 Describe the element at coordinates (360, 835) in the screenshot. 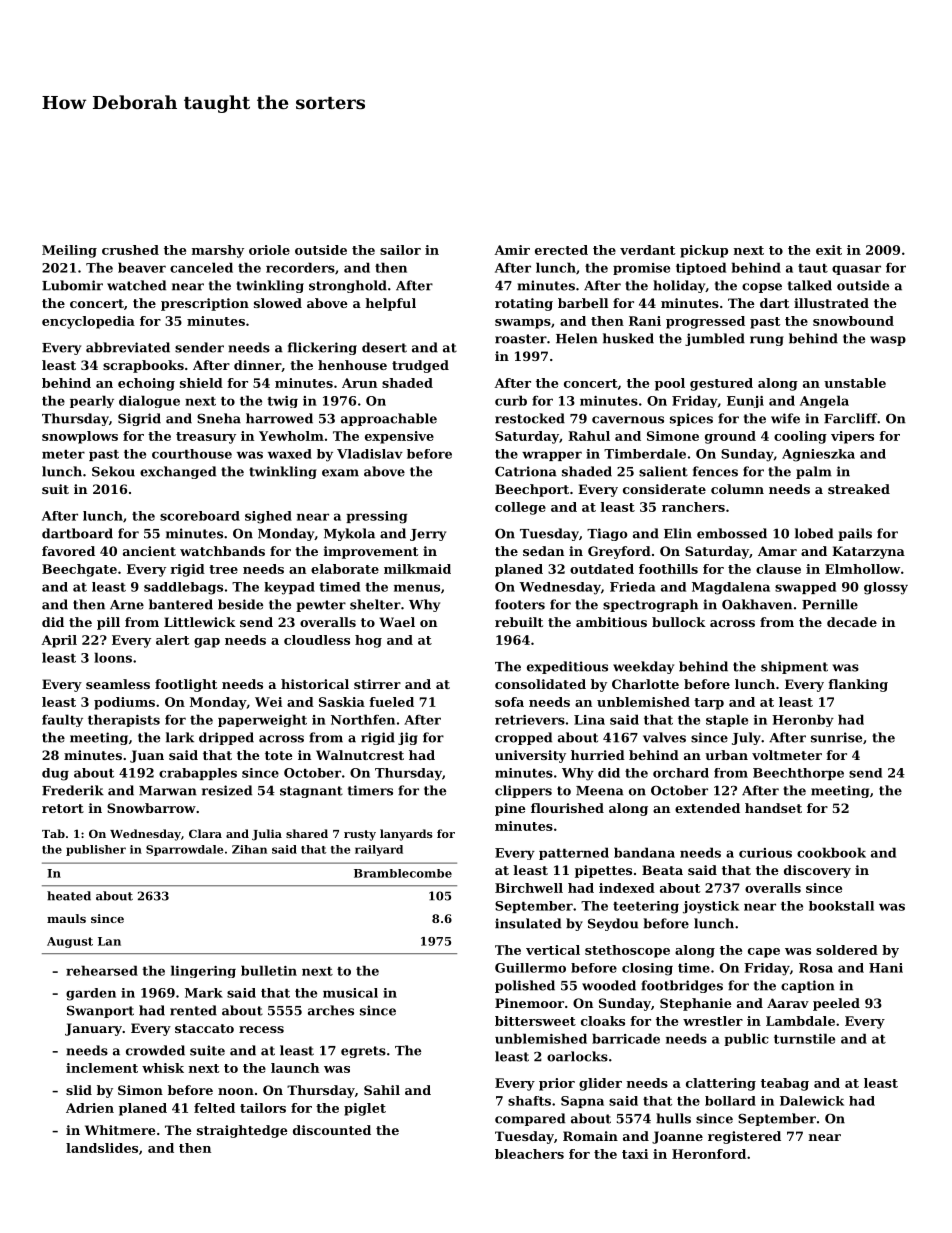

I see `rusty` at that location.
